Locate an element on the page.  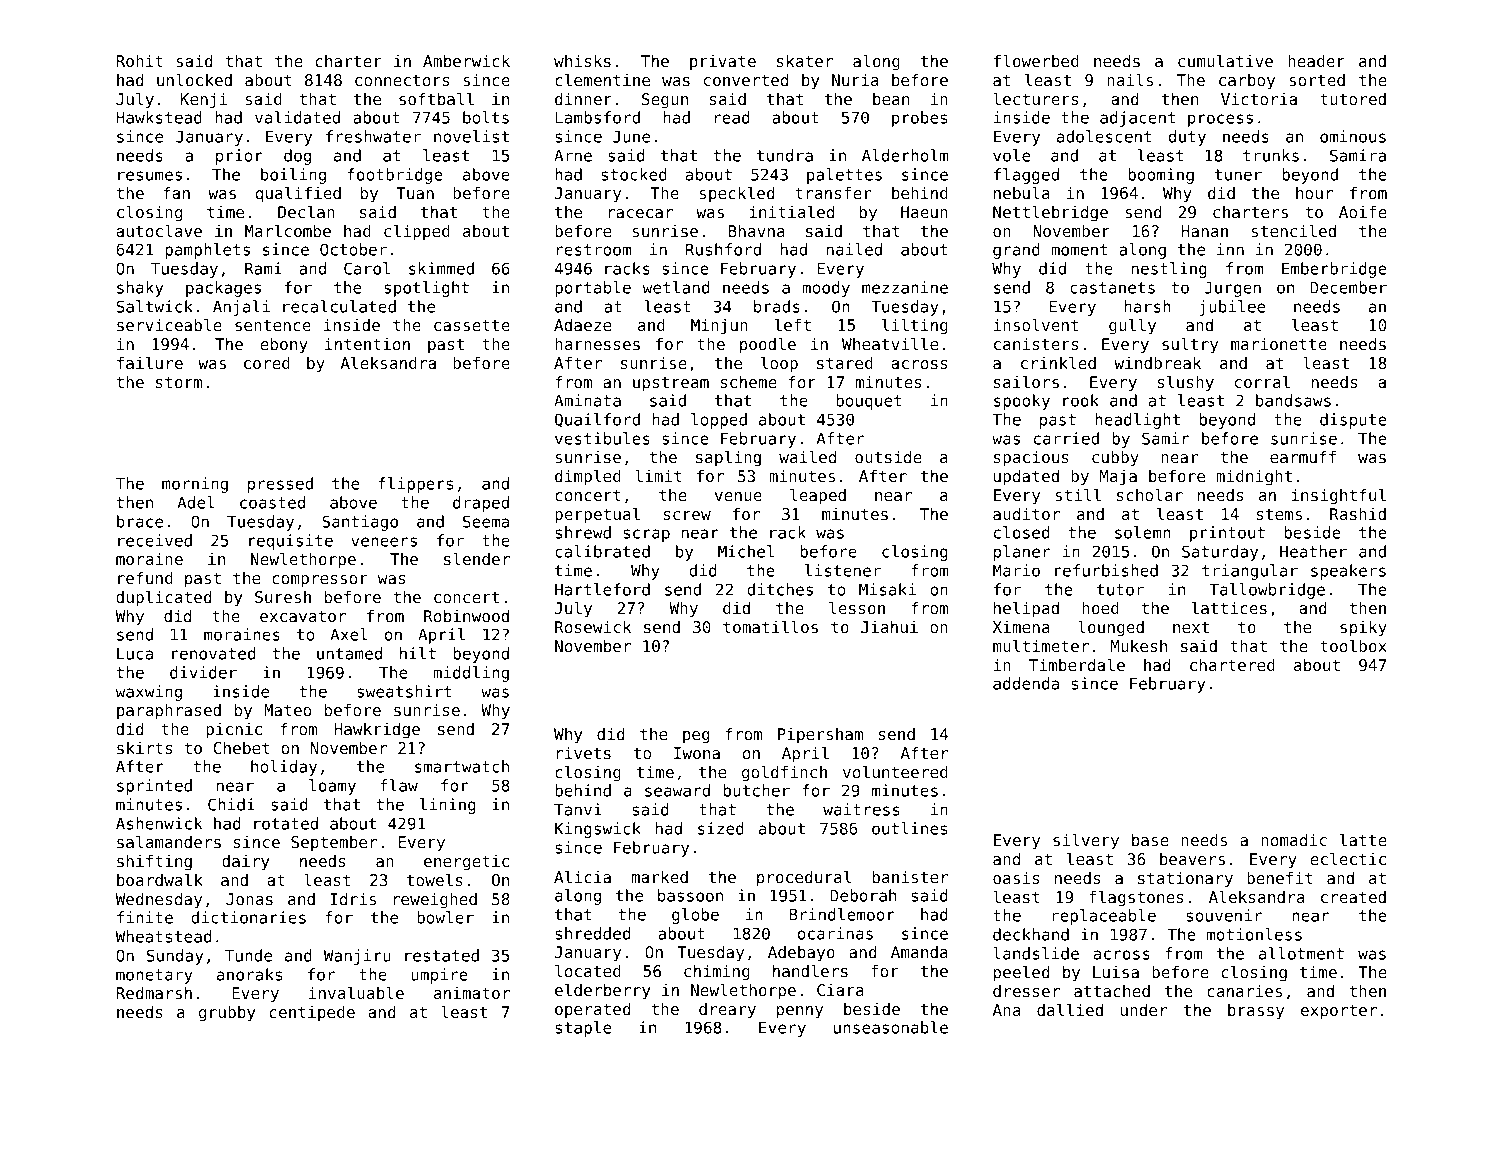
Adaeze is located at coordinates (582, 325).
